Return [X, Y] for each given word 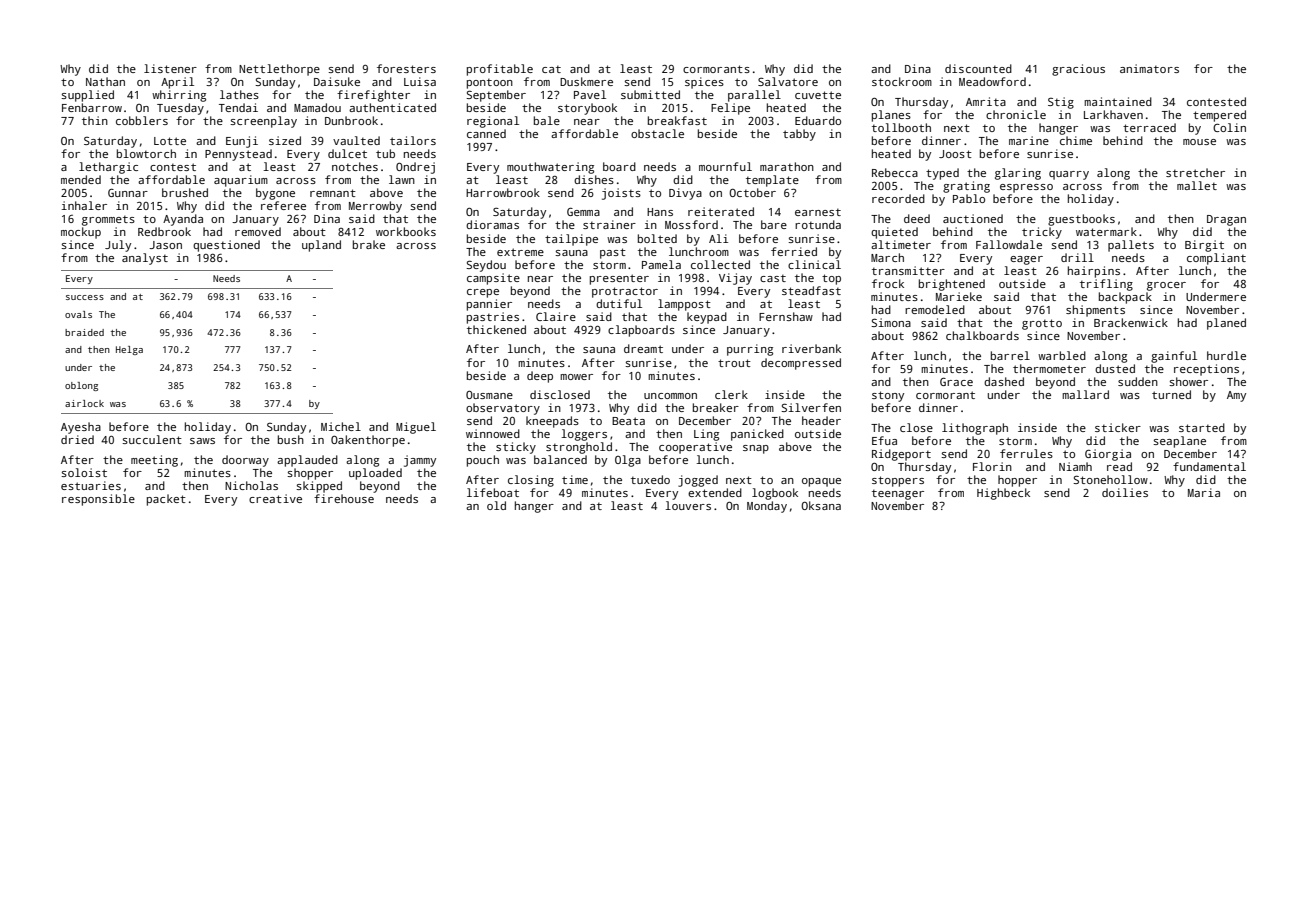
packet [166, 500]
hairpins [1094, 272]
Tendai [238, 107]
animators [1149, 68]
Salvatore [788, 81]
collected [720, 264]
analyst [145, 259]
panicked [757, 435]
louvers [688, 505]
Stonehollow [1110, 479]
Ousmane [489, 394]
